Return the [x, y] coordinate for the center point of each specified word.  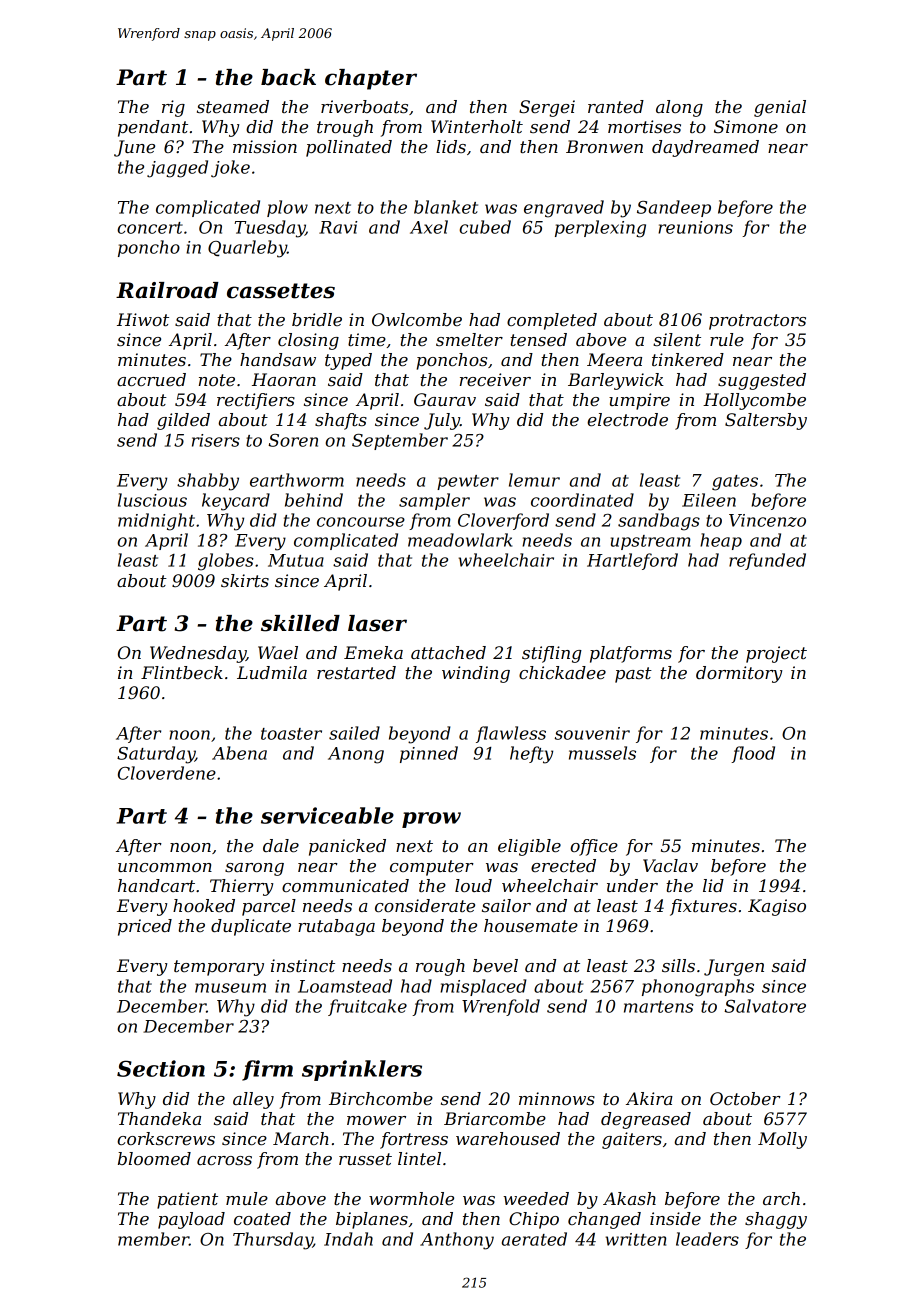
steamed [233, 106]
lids [451, 146]
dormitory [739, 674]
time [367, 339]
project [776, 654]
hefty [531, 755]
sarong [254, 869]
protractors [757, 322]
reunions [695, 227]
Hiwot [143, 319]
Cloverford [503, 521]
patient [187, 1200]
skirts [245, 580]
